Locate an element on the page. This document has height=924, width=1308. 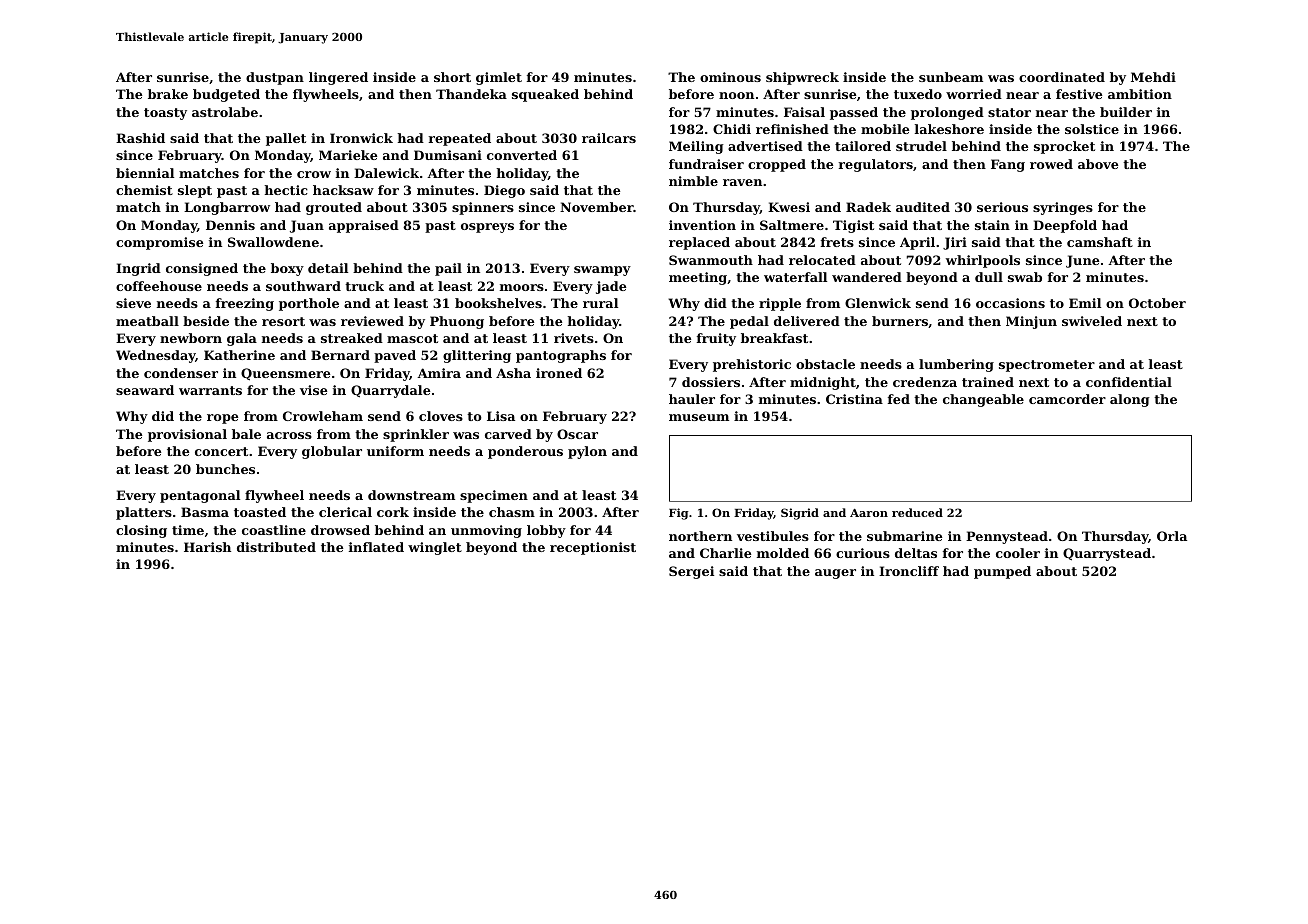
consigned is located at coordinates (202, 269).
